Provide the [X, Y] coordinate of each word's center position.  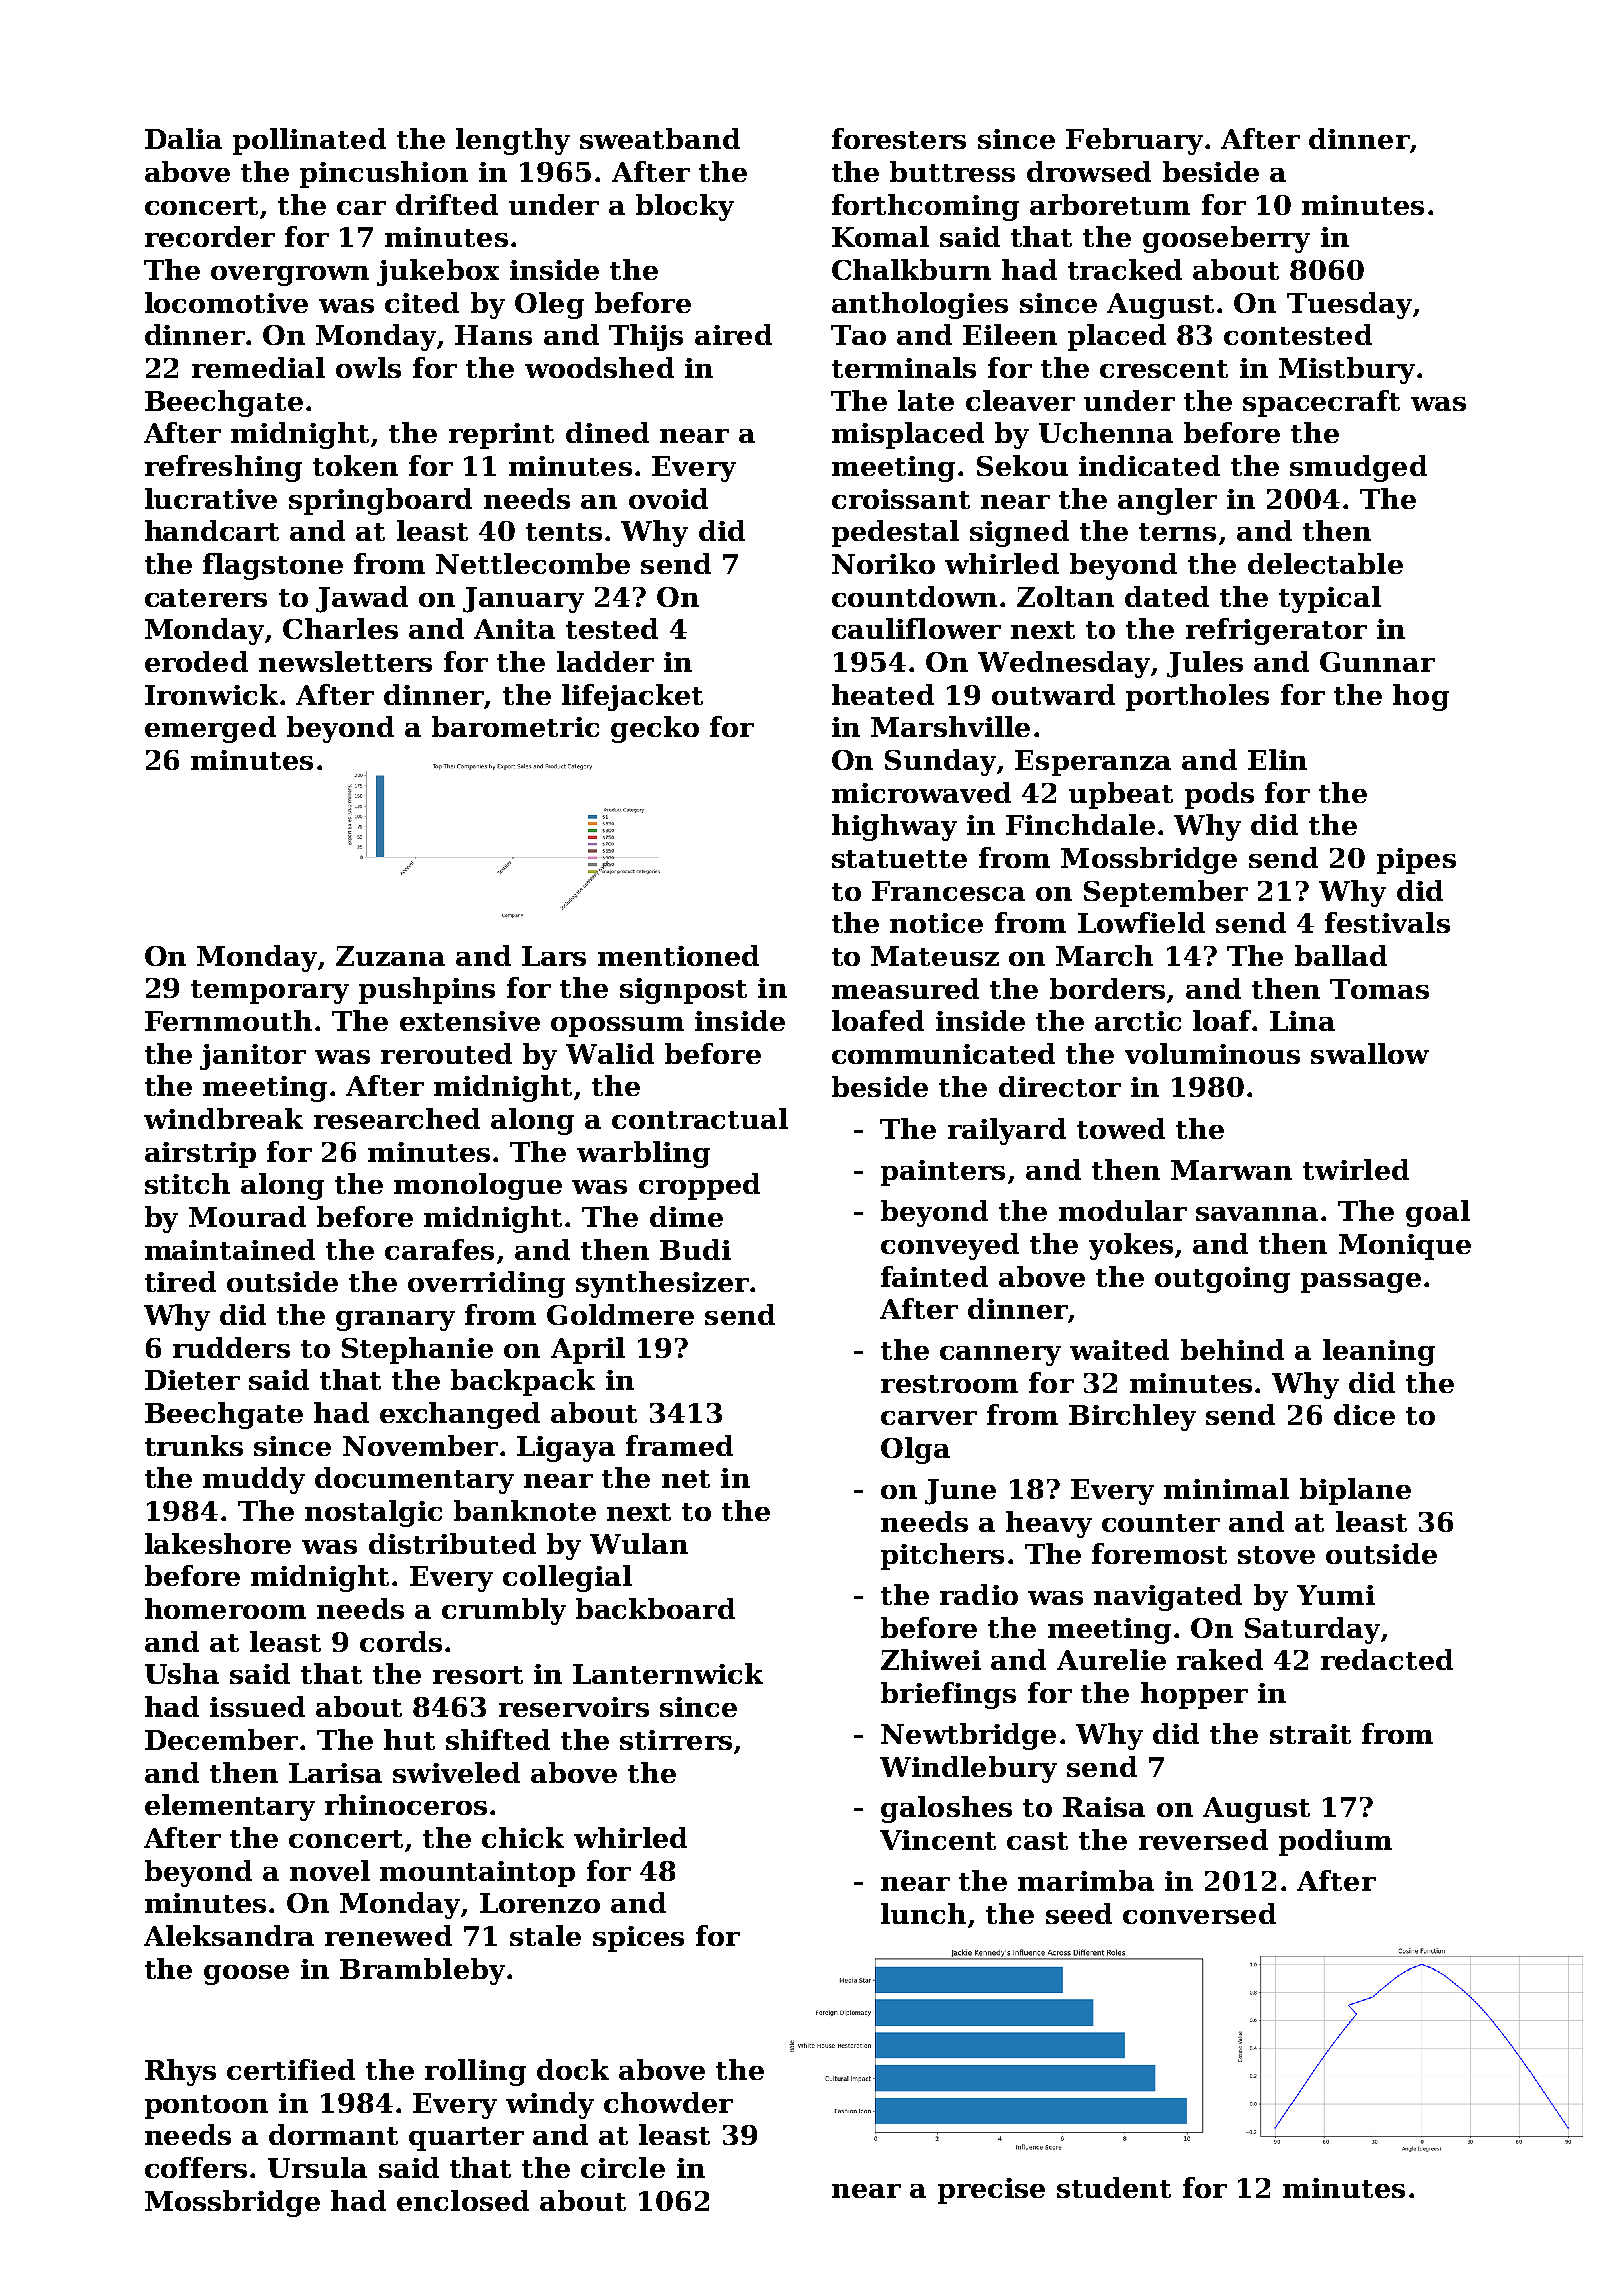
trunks [194, 1445]
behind [1232, 1349]
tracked [1125, 269]
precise [991, 2191]
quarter [466, 2139]
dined [607, 432]
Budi [695, 1249]
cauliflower [916, 628]
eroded [196, 661]
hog [1421, 697]
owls [368, 367]
